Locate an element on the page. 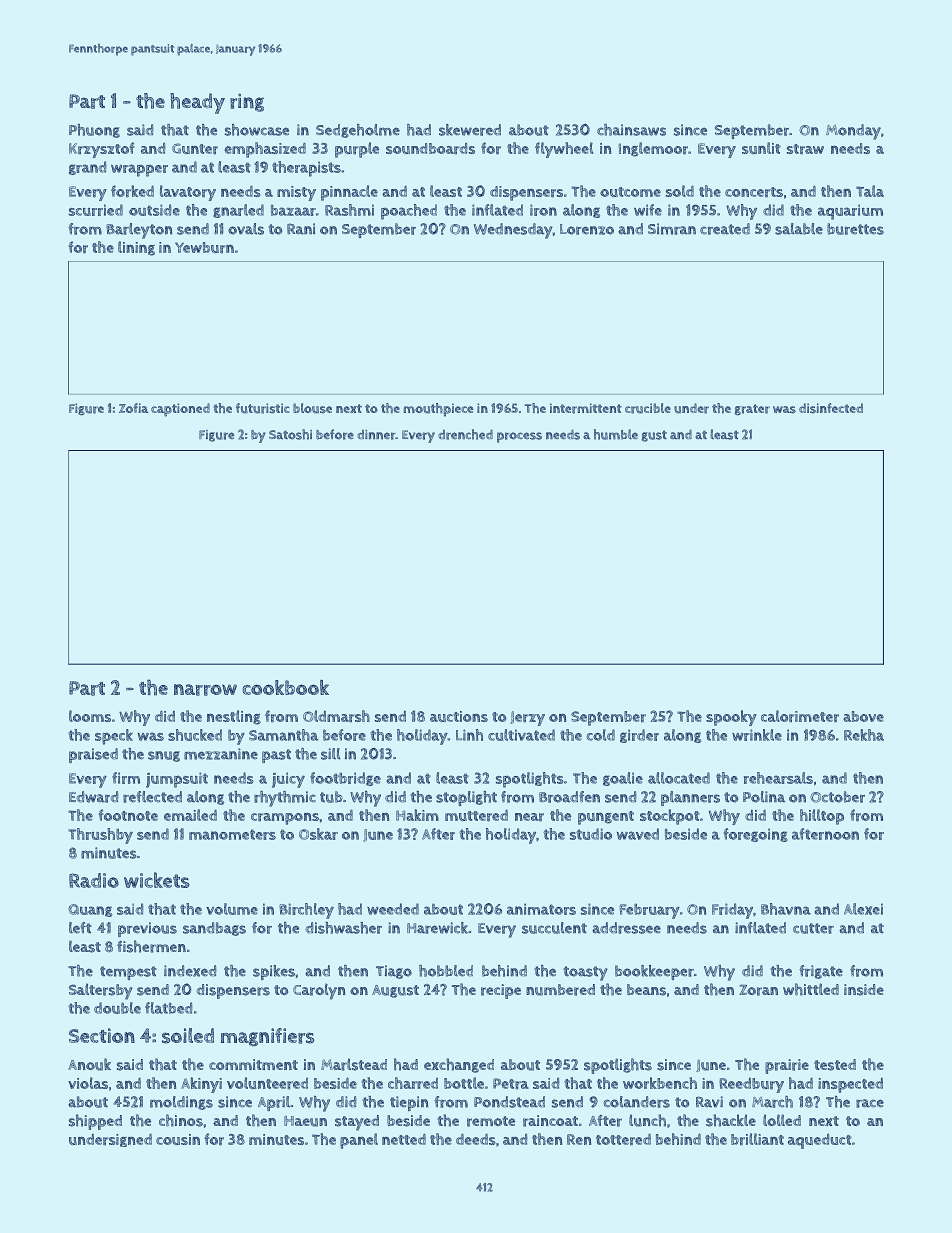 The height and width of the image is (1233, 952). bottle is located at coordinates (464, 1083).
